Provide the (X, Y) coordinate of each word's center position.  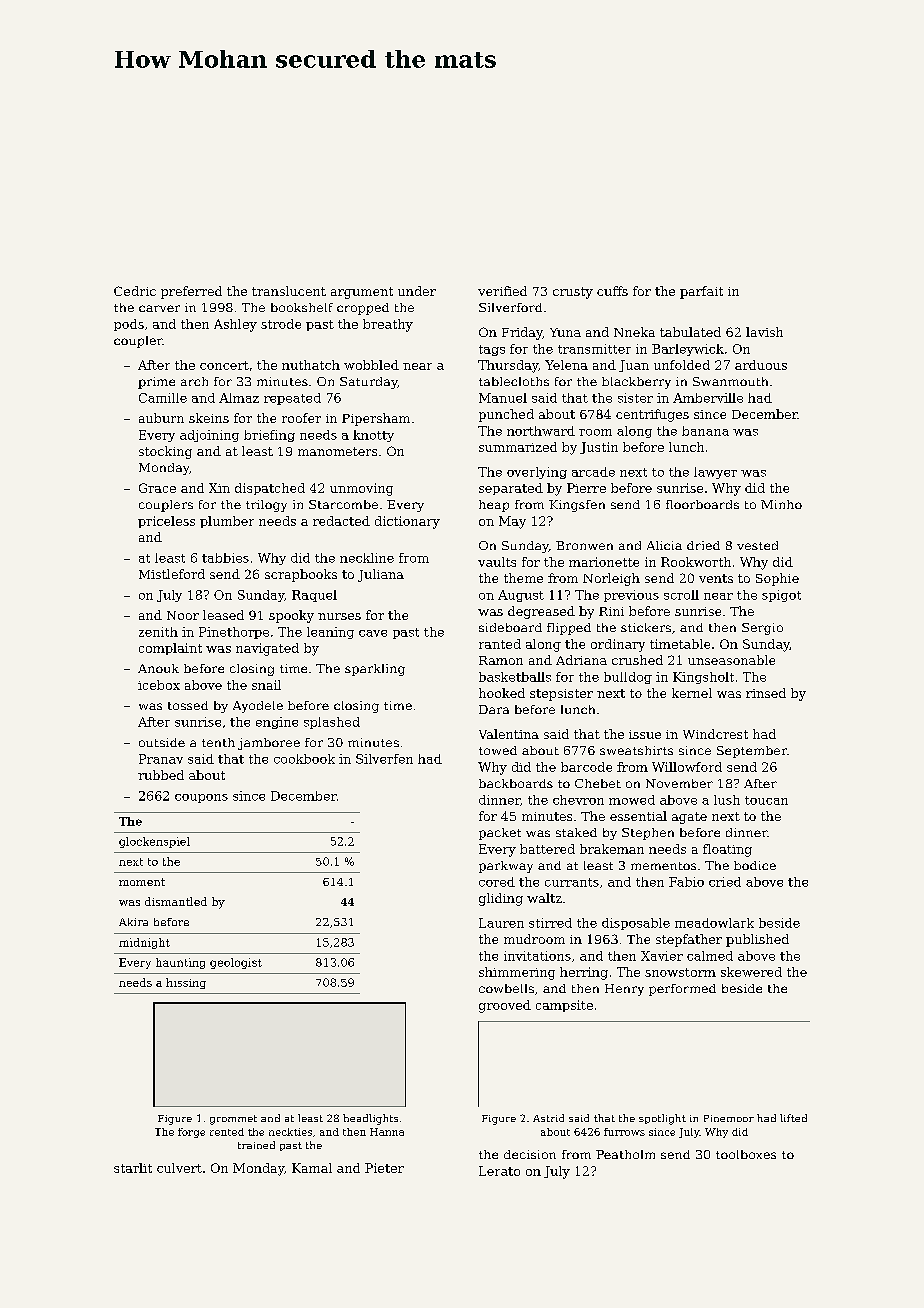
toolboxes (746, 1154)
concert (224, 365)
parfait (701, 292)
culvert (179, 1168)
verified (502, 291)
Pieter (384, 1168)
